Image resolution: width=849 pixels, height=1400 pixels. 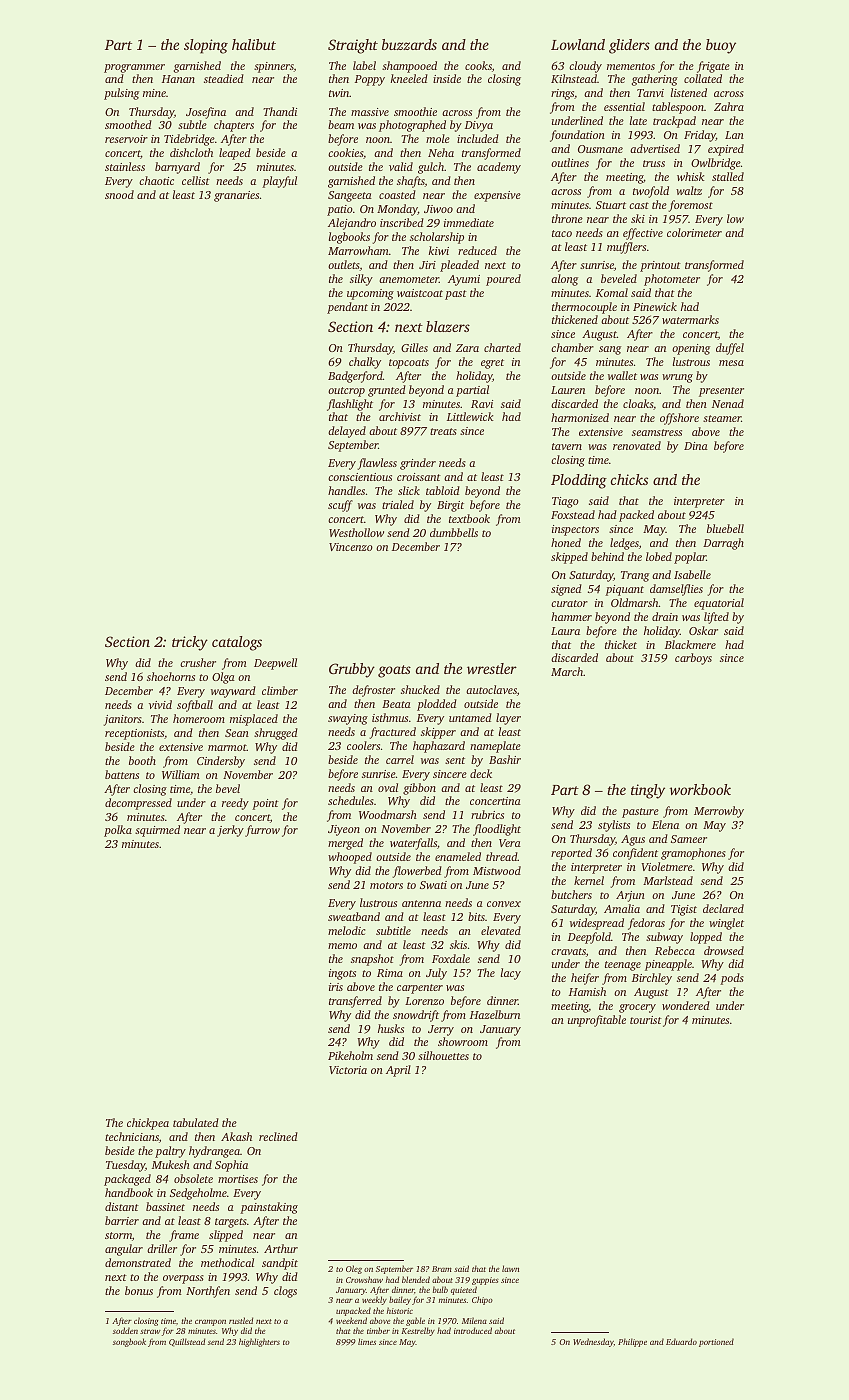 What do you see at coordinates (700, 136) in the screenshot?
I see `Friday` at bounding box center [700, 136].
